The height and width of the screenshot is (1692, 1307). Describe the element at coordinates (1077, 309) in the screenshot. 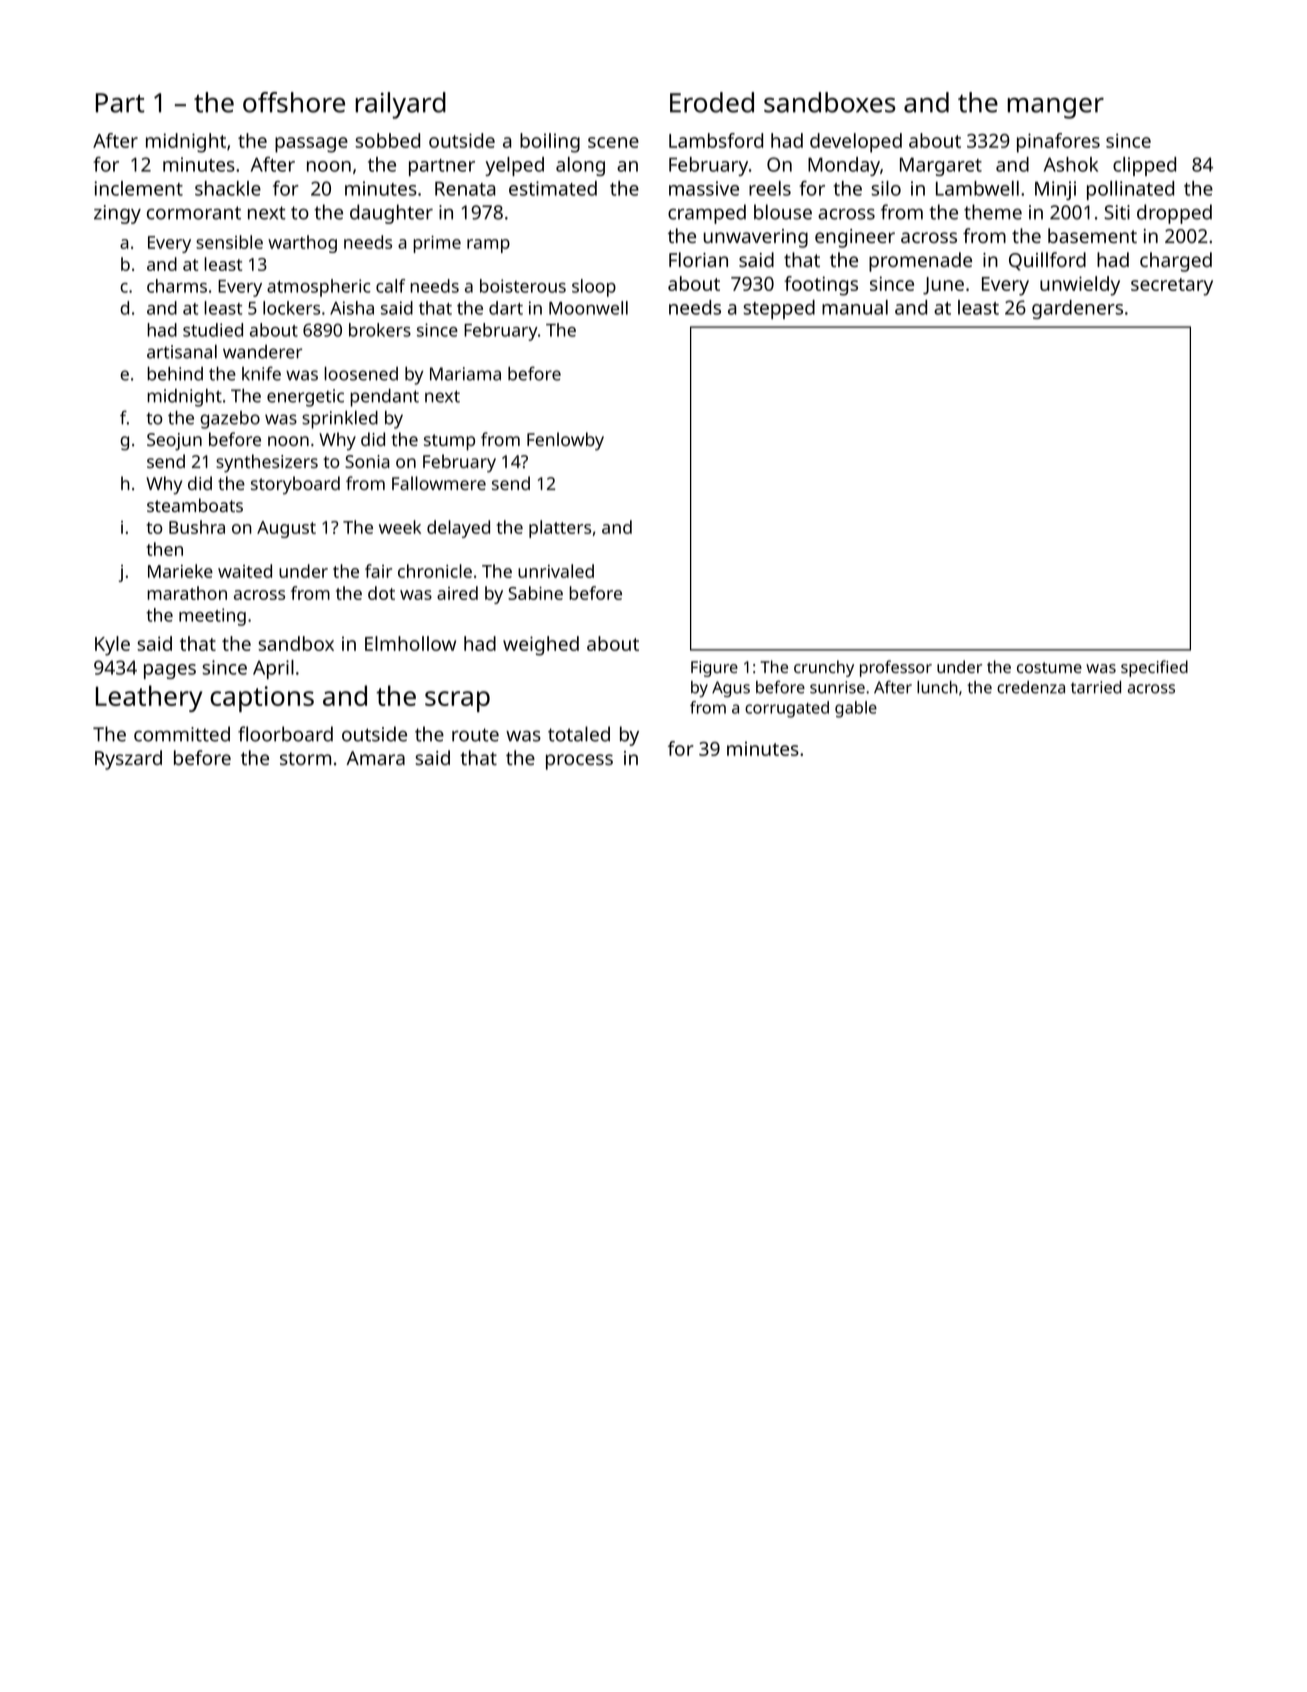

I see `gardeners` at that location.
